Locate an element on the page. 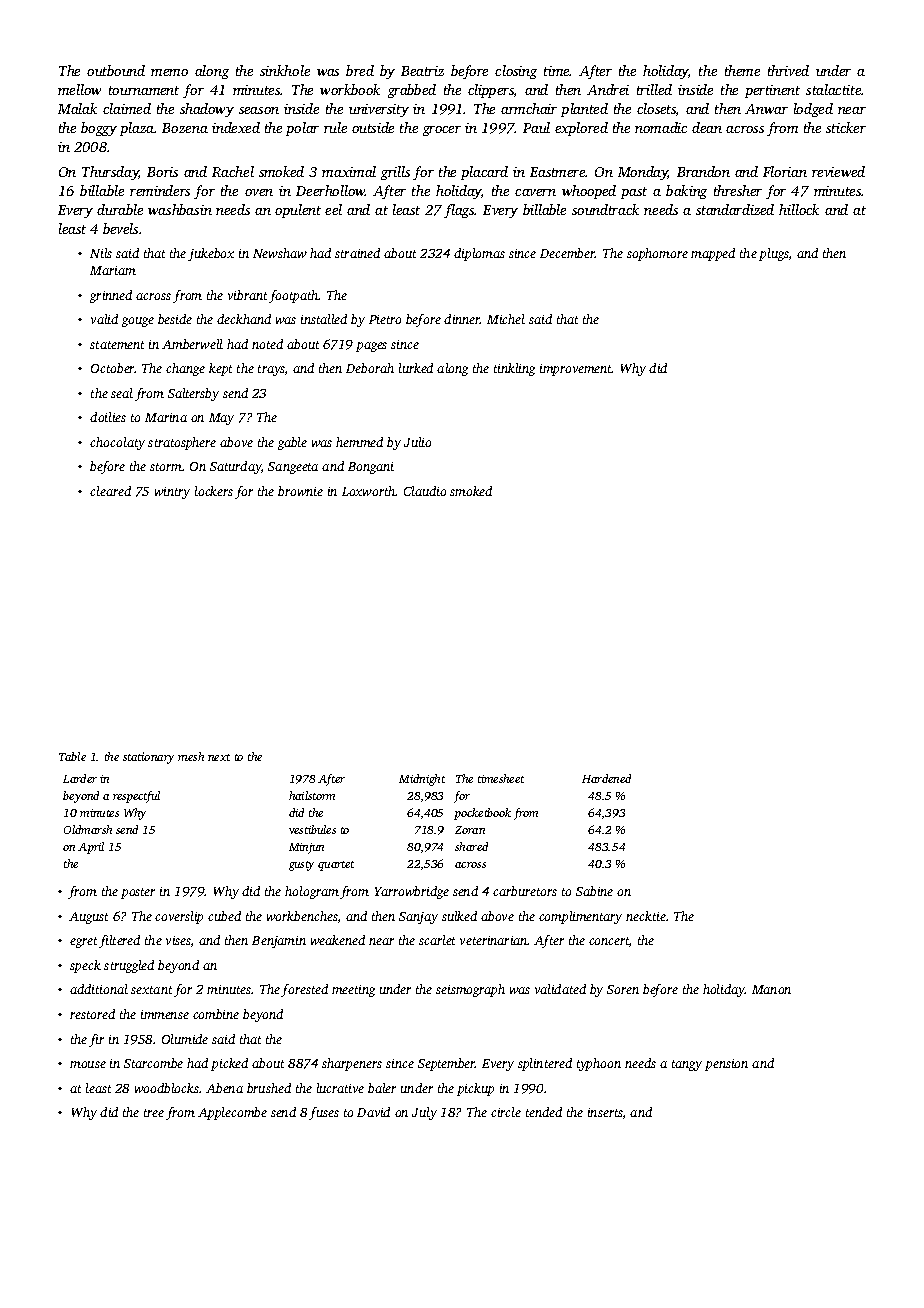 The image size is (924, 1308). Michel is located at coordinates (506, 319).
